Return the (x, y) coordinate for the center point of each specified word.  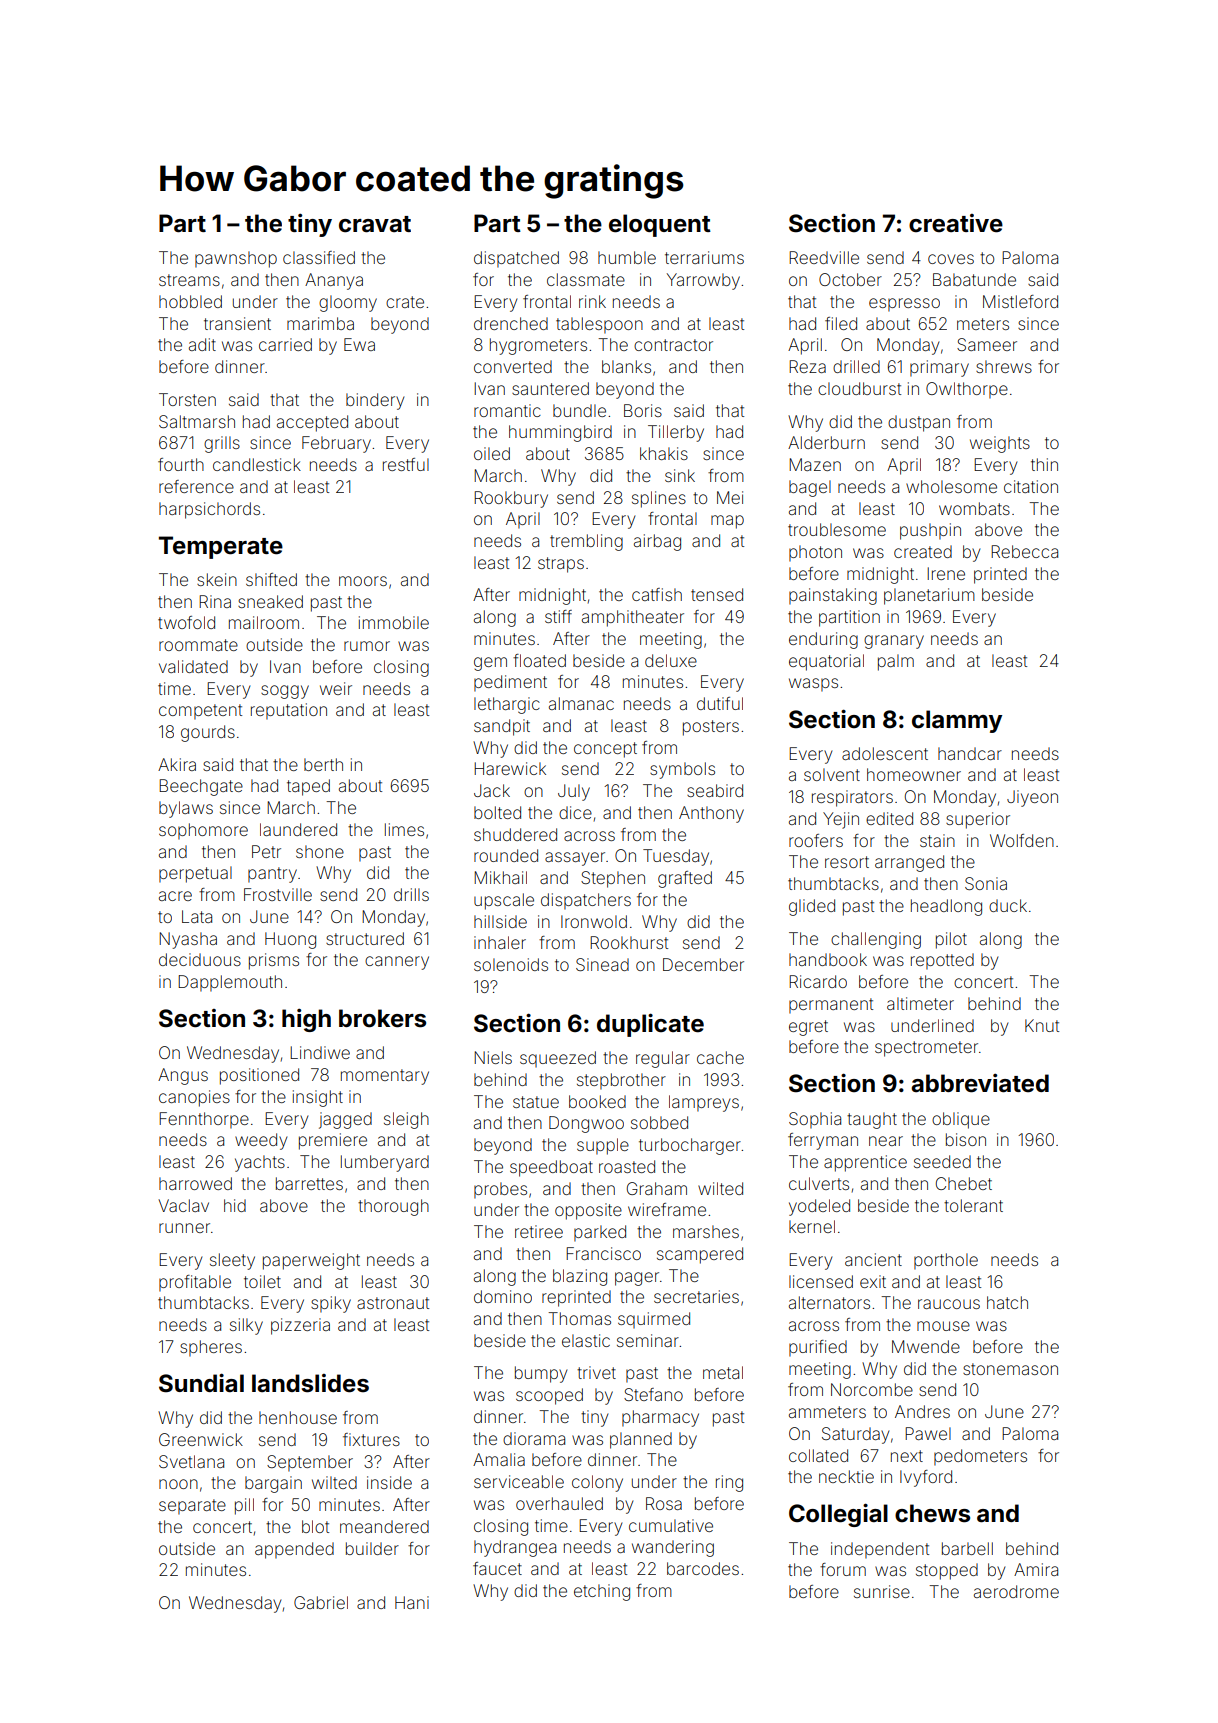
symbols (682, 770)
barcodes (703, 1568)
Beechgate (201, 787)
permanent (831, 1006)
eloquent (660, 225)
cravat (375, 224)
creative (956, 223)
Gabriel (321, 1602)
